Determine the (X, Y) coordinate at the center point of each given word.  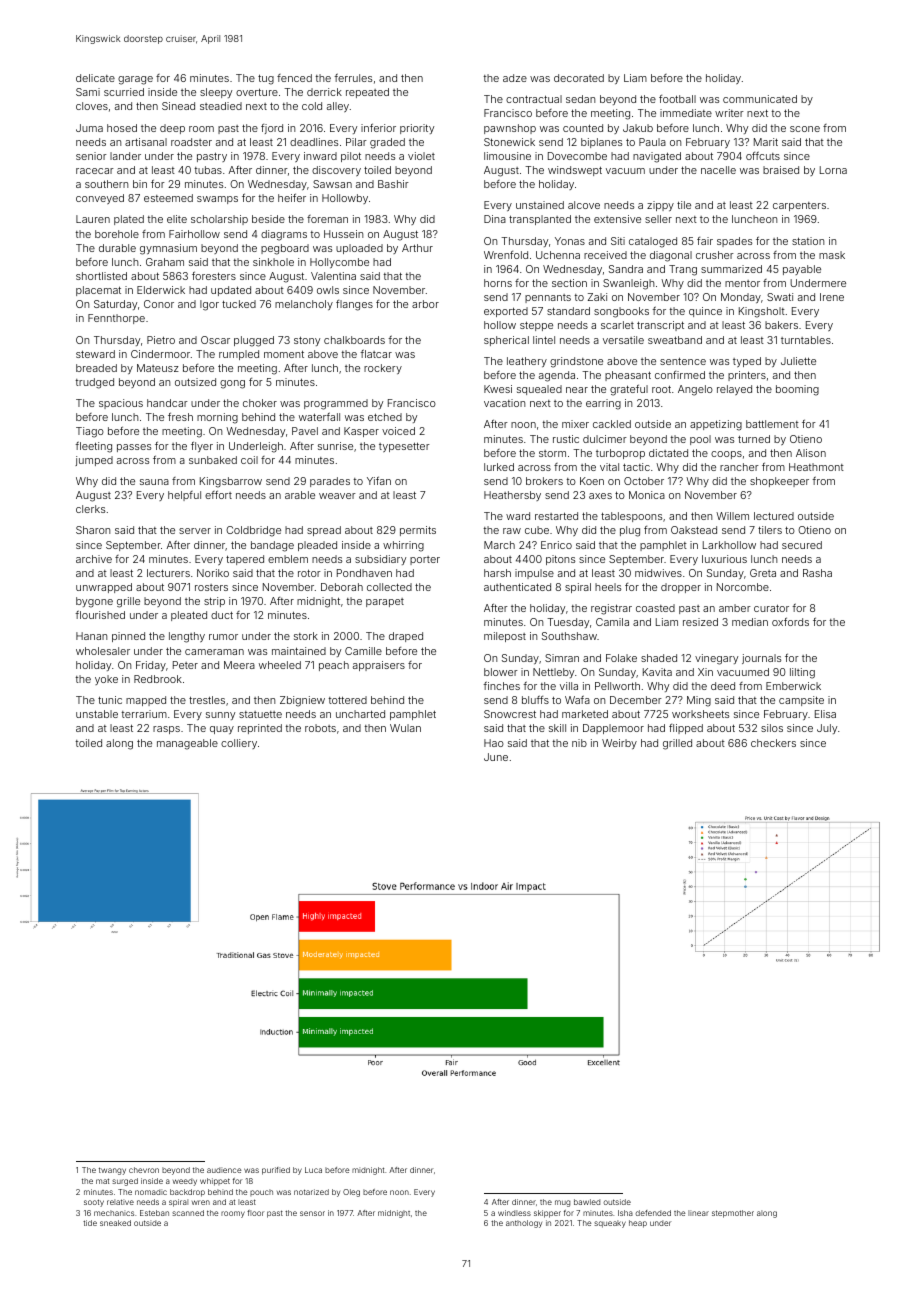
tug (266, 79)
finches (501, 685)
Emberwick (793, 686)
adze (515, 78)
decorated (579, 78)
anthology (524, 1224)
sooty (94, 1203)
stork (306, 636)
